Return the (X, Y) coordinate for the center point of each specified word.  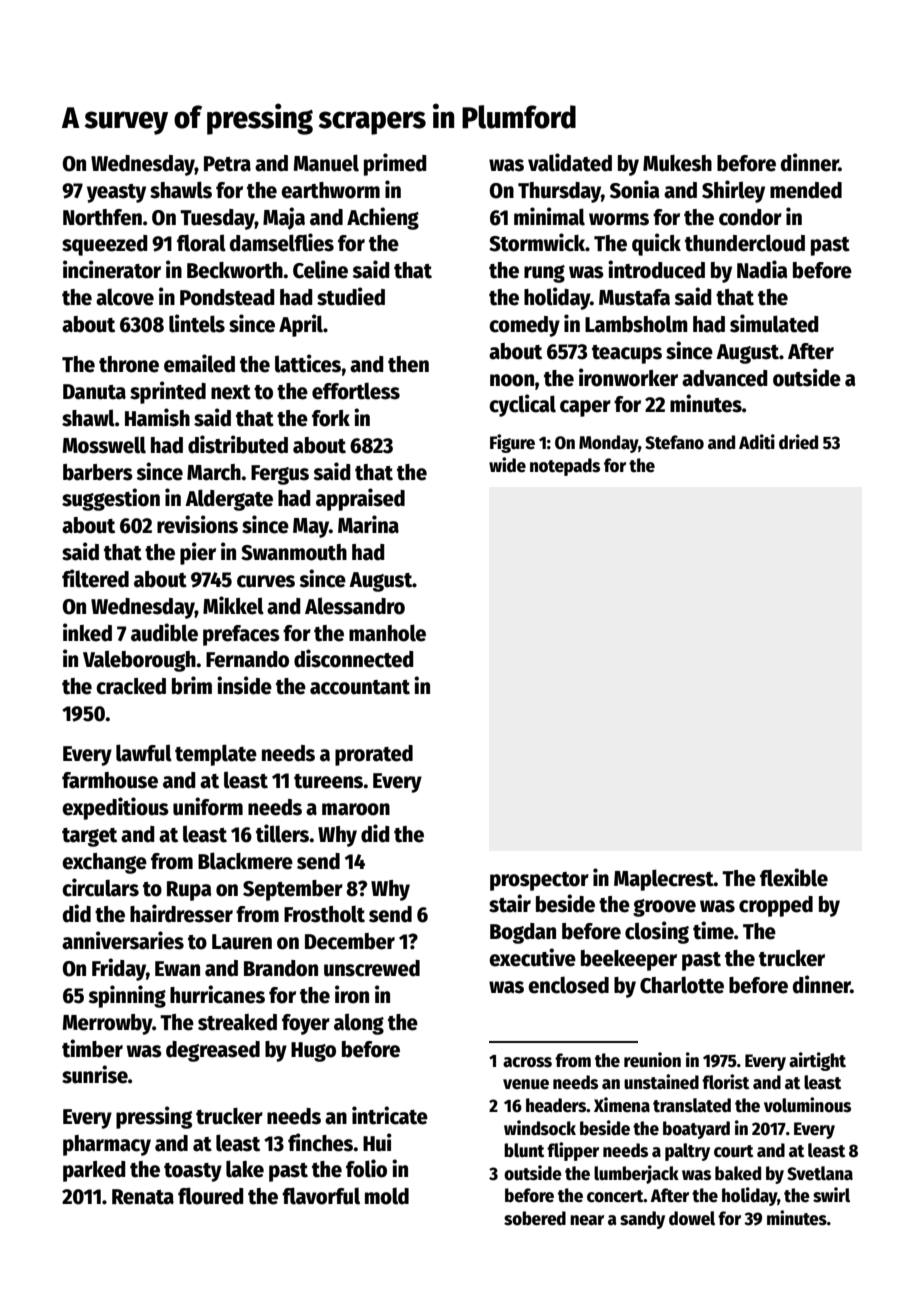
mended (806, 190)
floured (211, 1196)
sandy (642, 1220)
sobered (535, 1218)
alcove (125, 297)
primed (395, 164)
